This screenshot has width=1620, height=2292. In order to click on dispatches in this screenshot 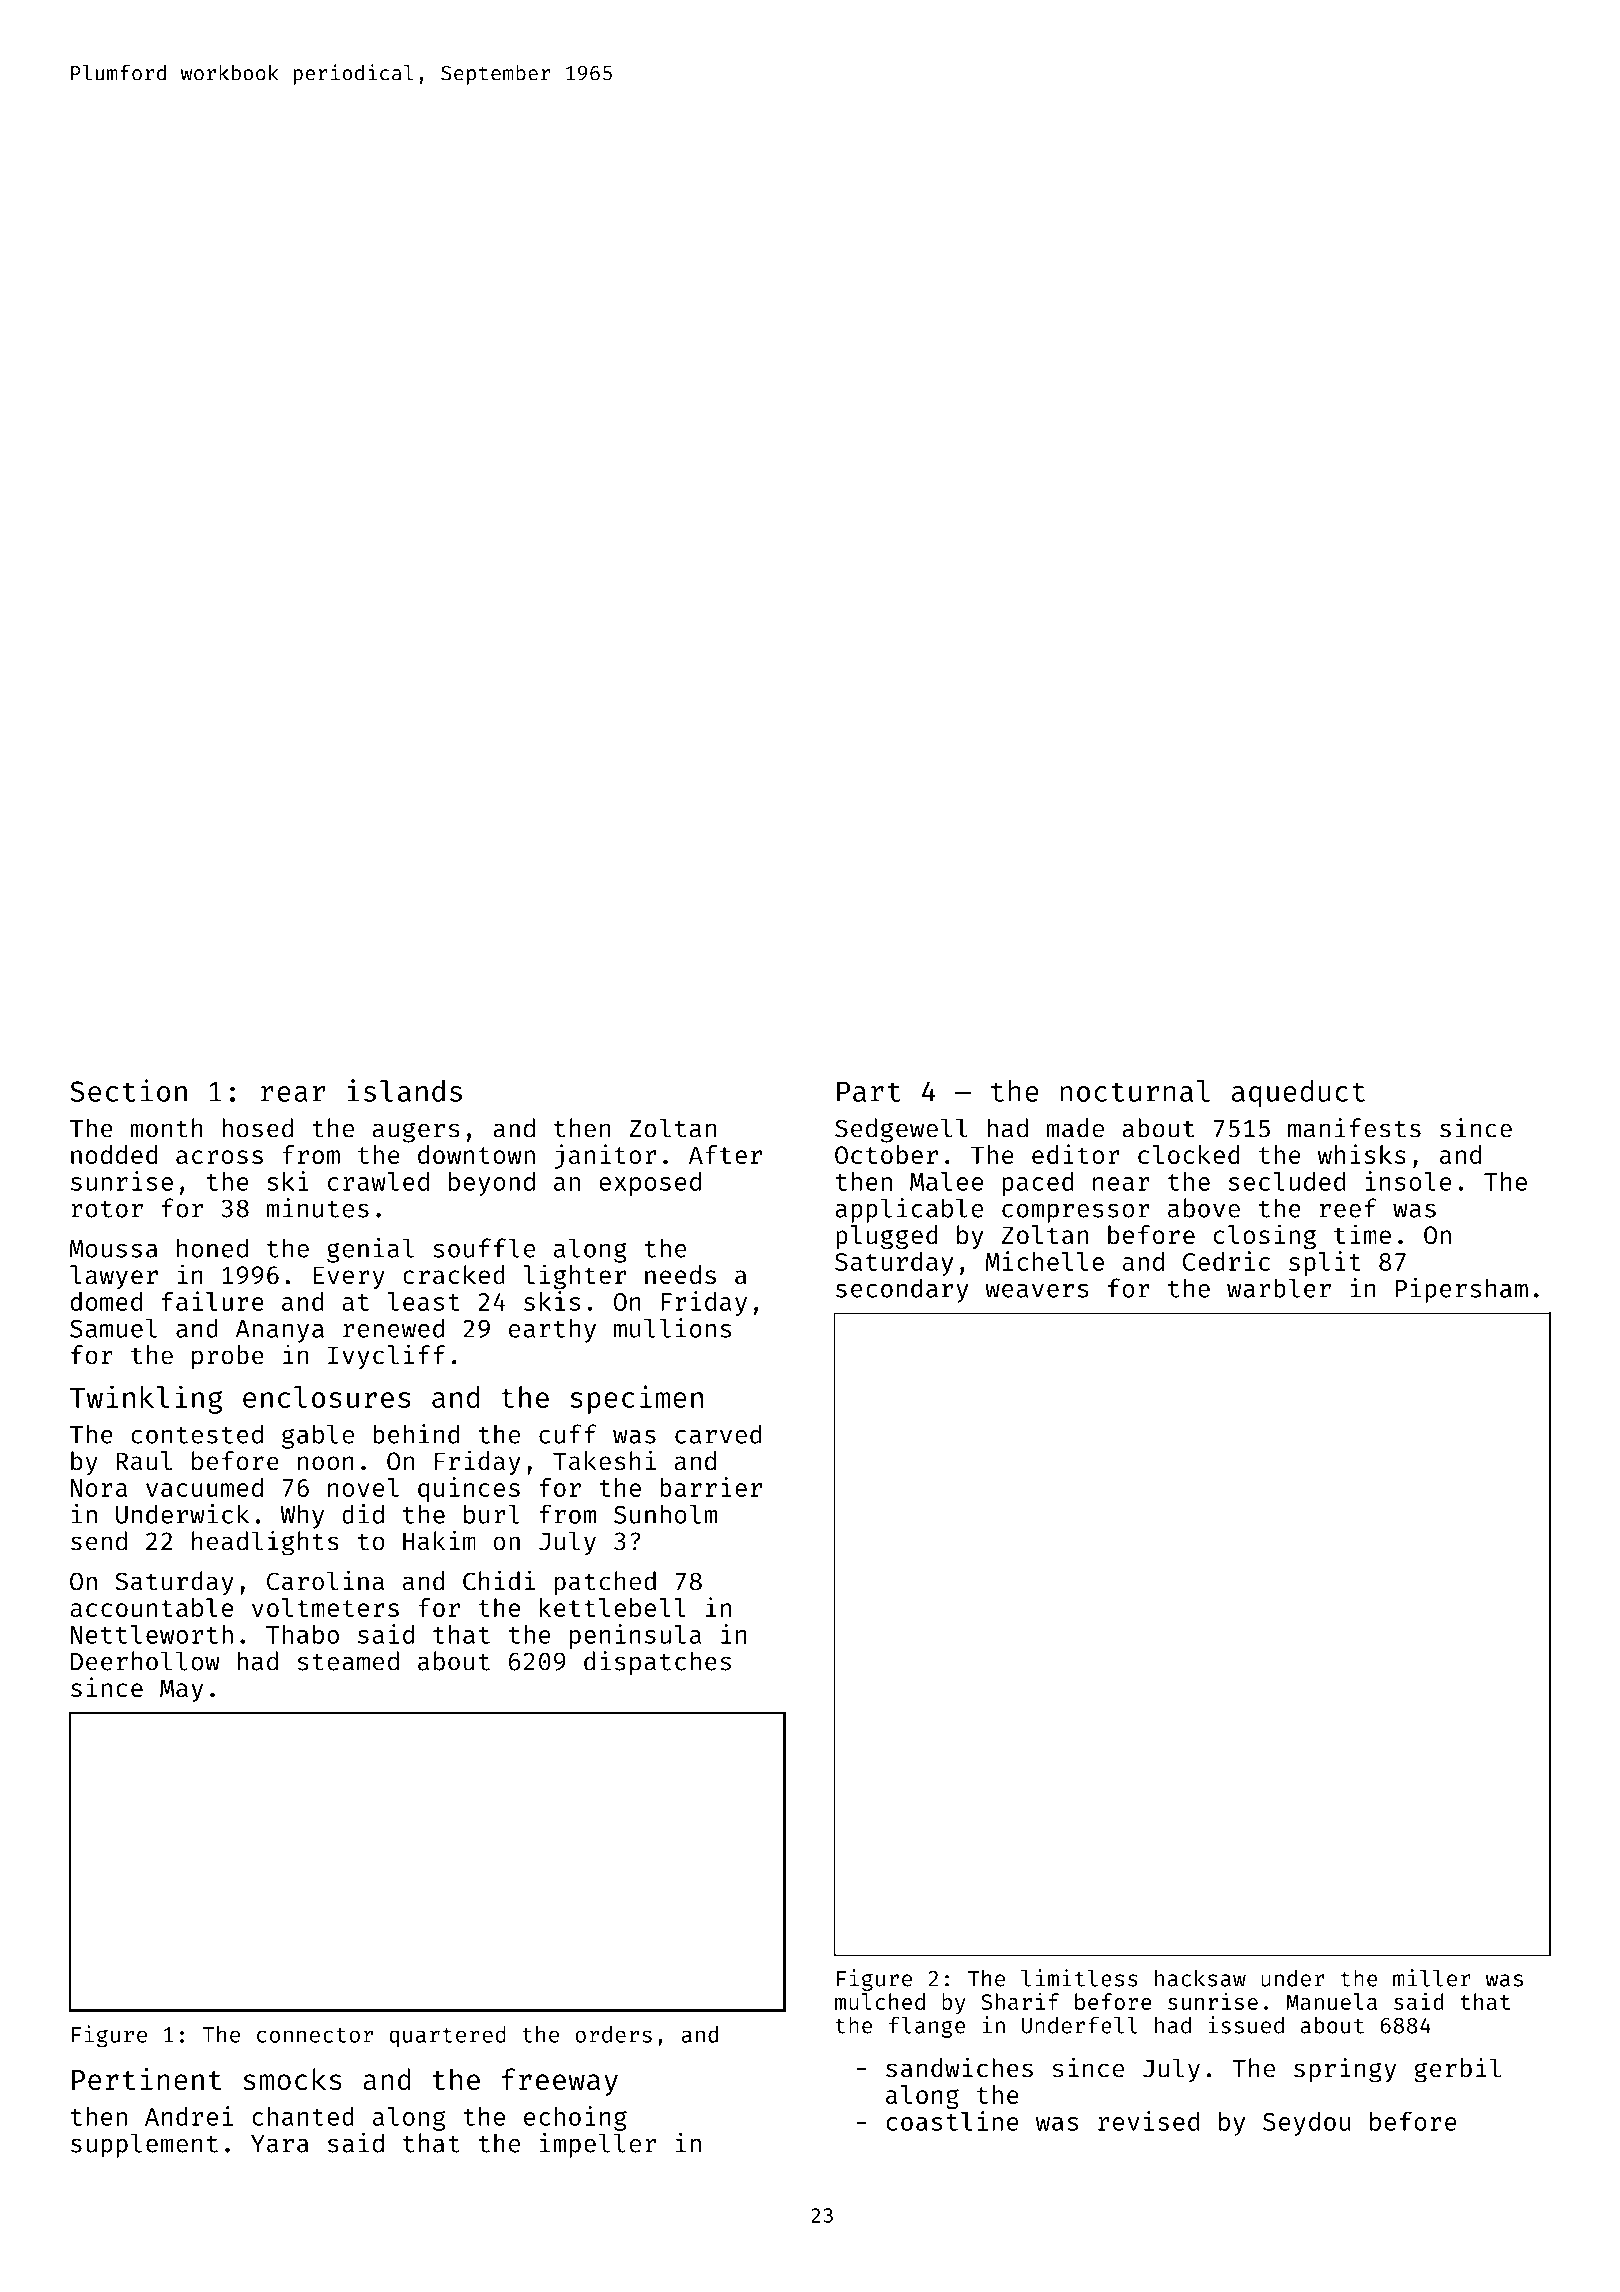, I will do `click(657, 1663)`.
